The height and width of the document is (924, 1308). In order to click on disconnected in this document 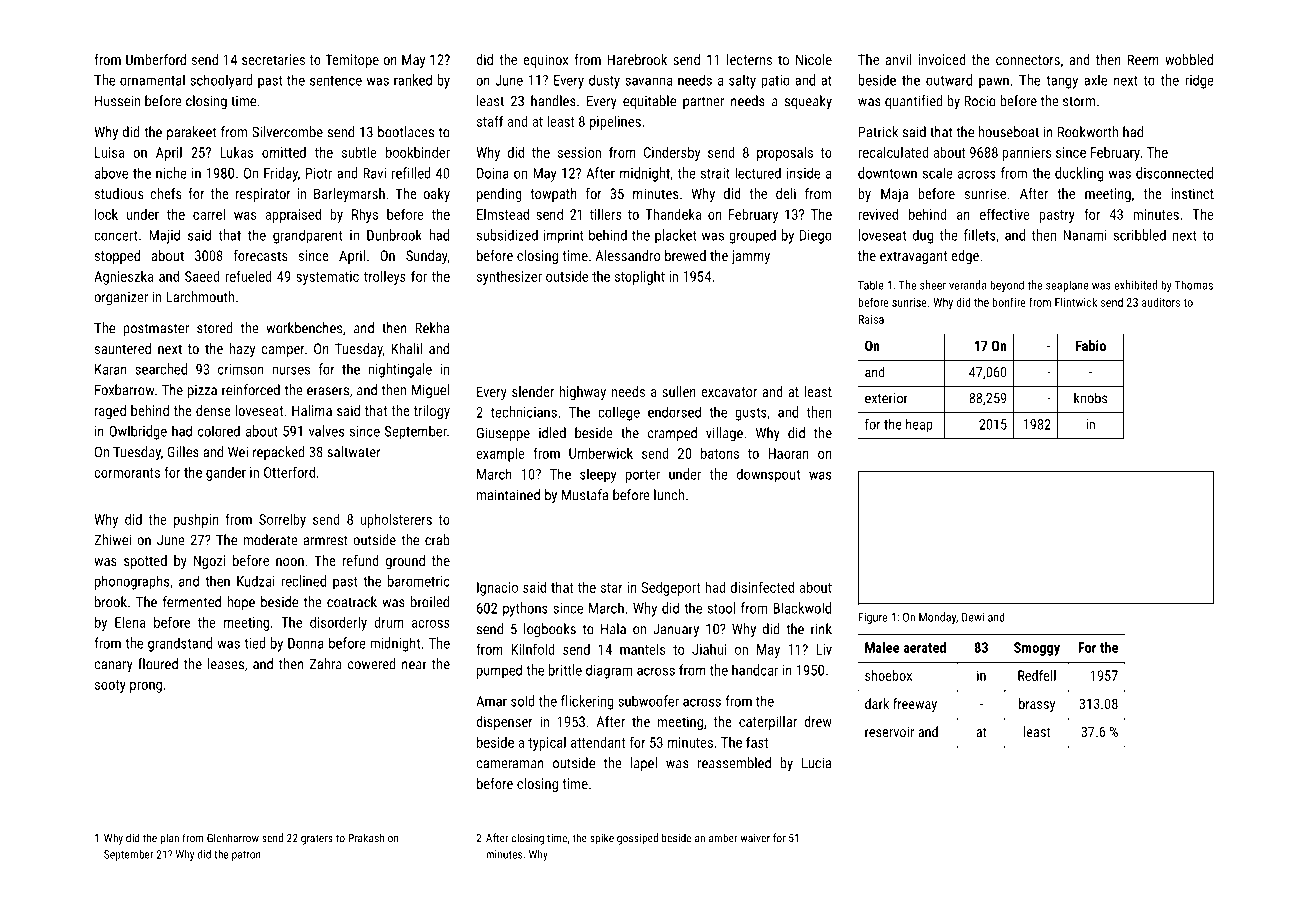, I will do `click(1174, 173)`.
